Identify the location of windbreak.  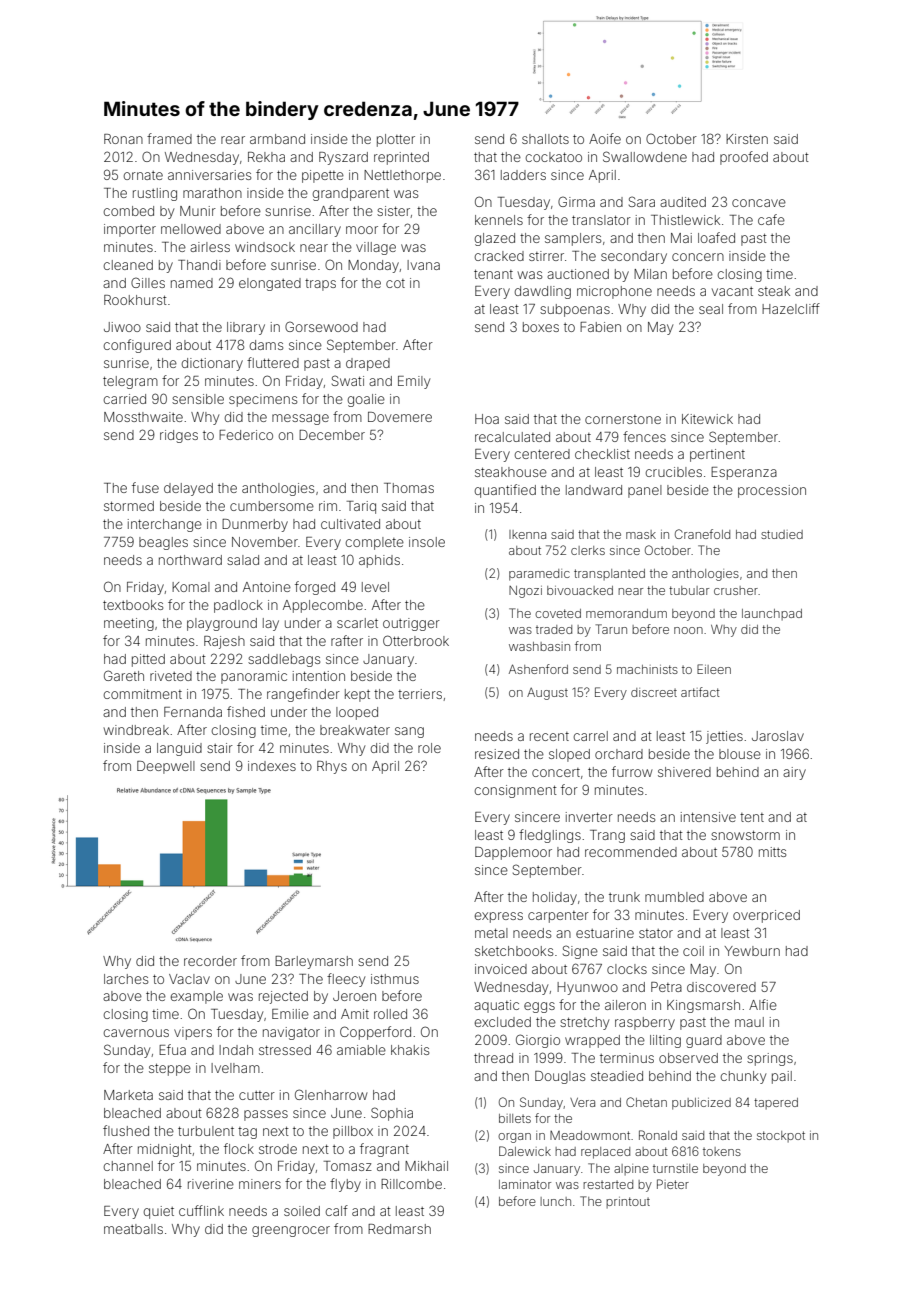
(136, 730).
